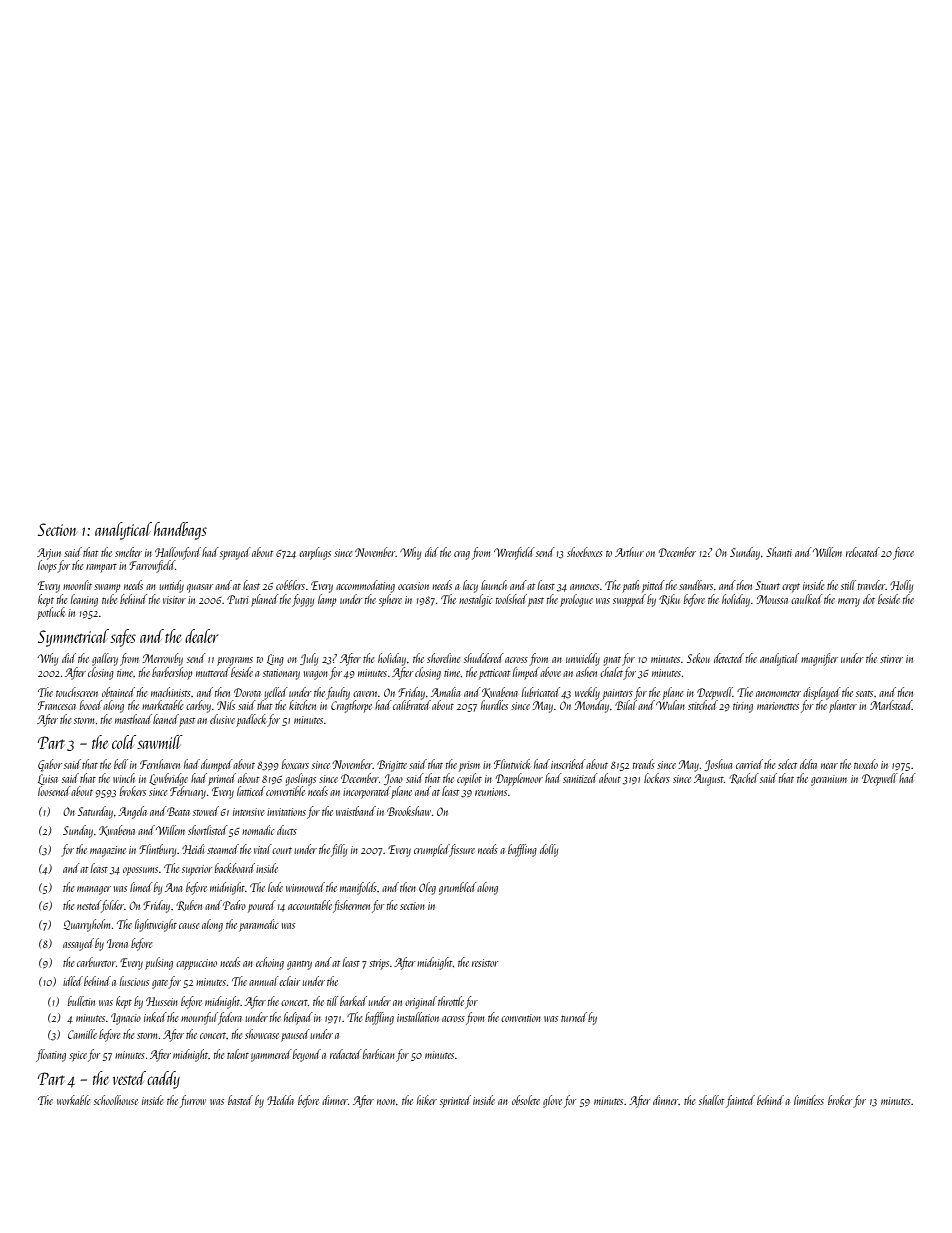 The height and width of the screenshot is (1233, 952). Describe the element at coordinates (105, 659) in the screenshot. I see `gallery` at that location.
